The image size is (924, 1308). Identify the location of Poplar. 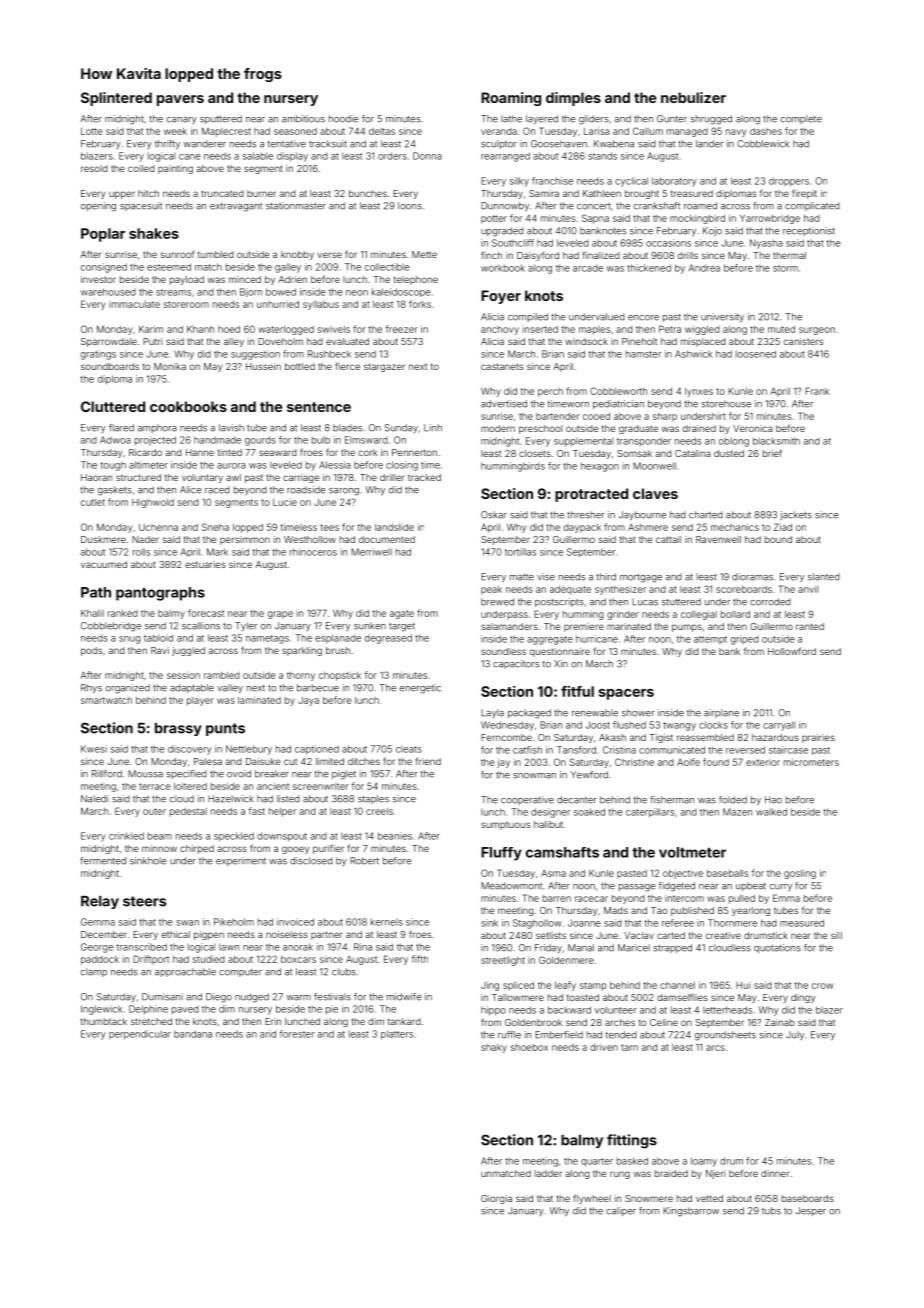
(103, 235).
